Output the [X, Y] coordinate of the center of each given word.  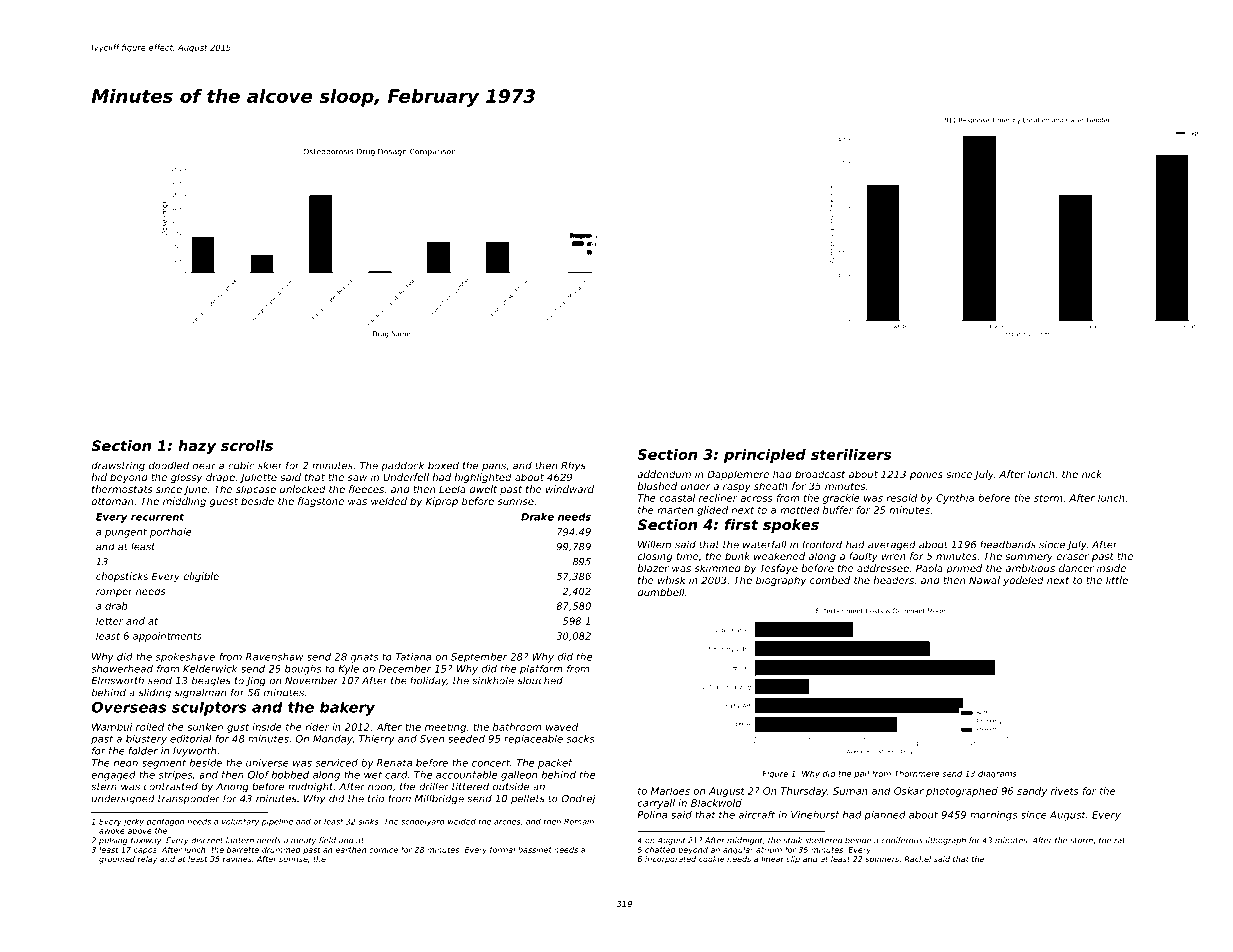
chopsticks [122, 577]
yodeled [1023, 581]
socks [580, 739]
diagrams [997, 774]
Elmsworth [117, 680]
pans [494, 467]
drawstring [118, 466]
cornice [383, 850]
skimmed [717, 568]
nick [1092, 474]
